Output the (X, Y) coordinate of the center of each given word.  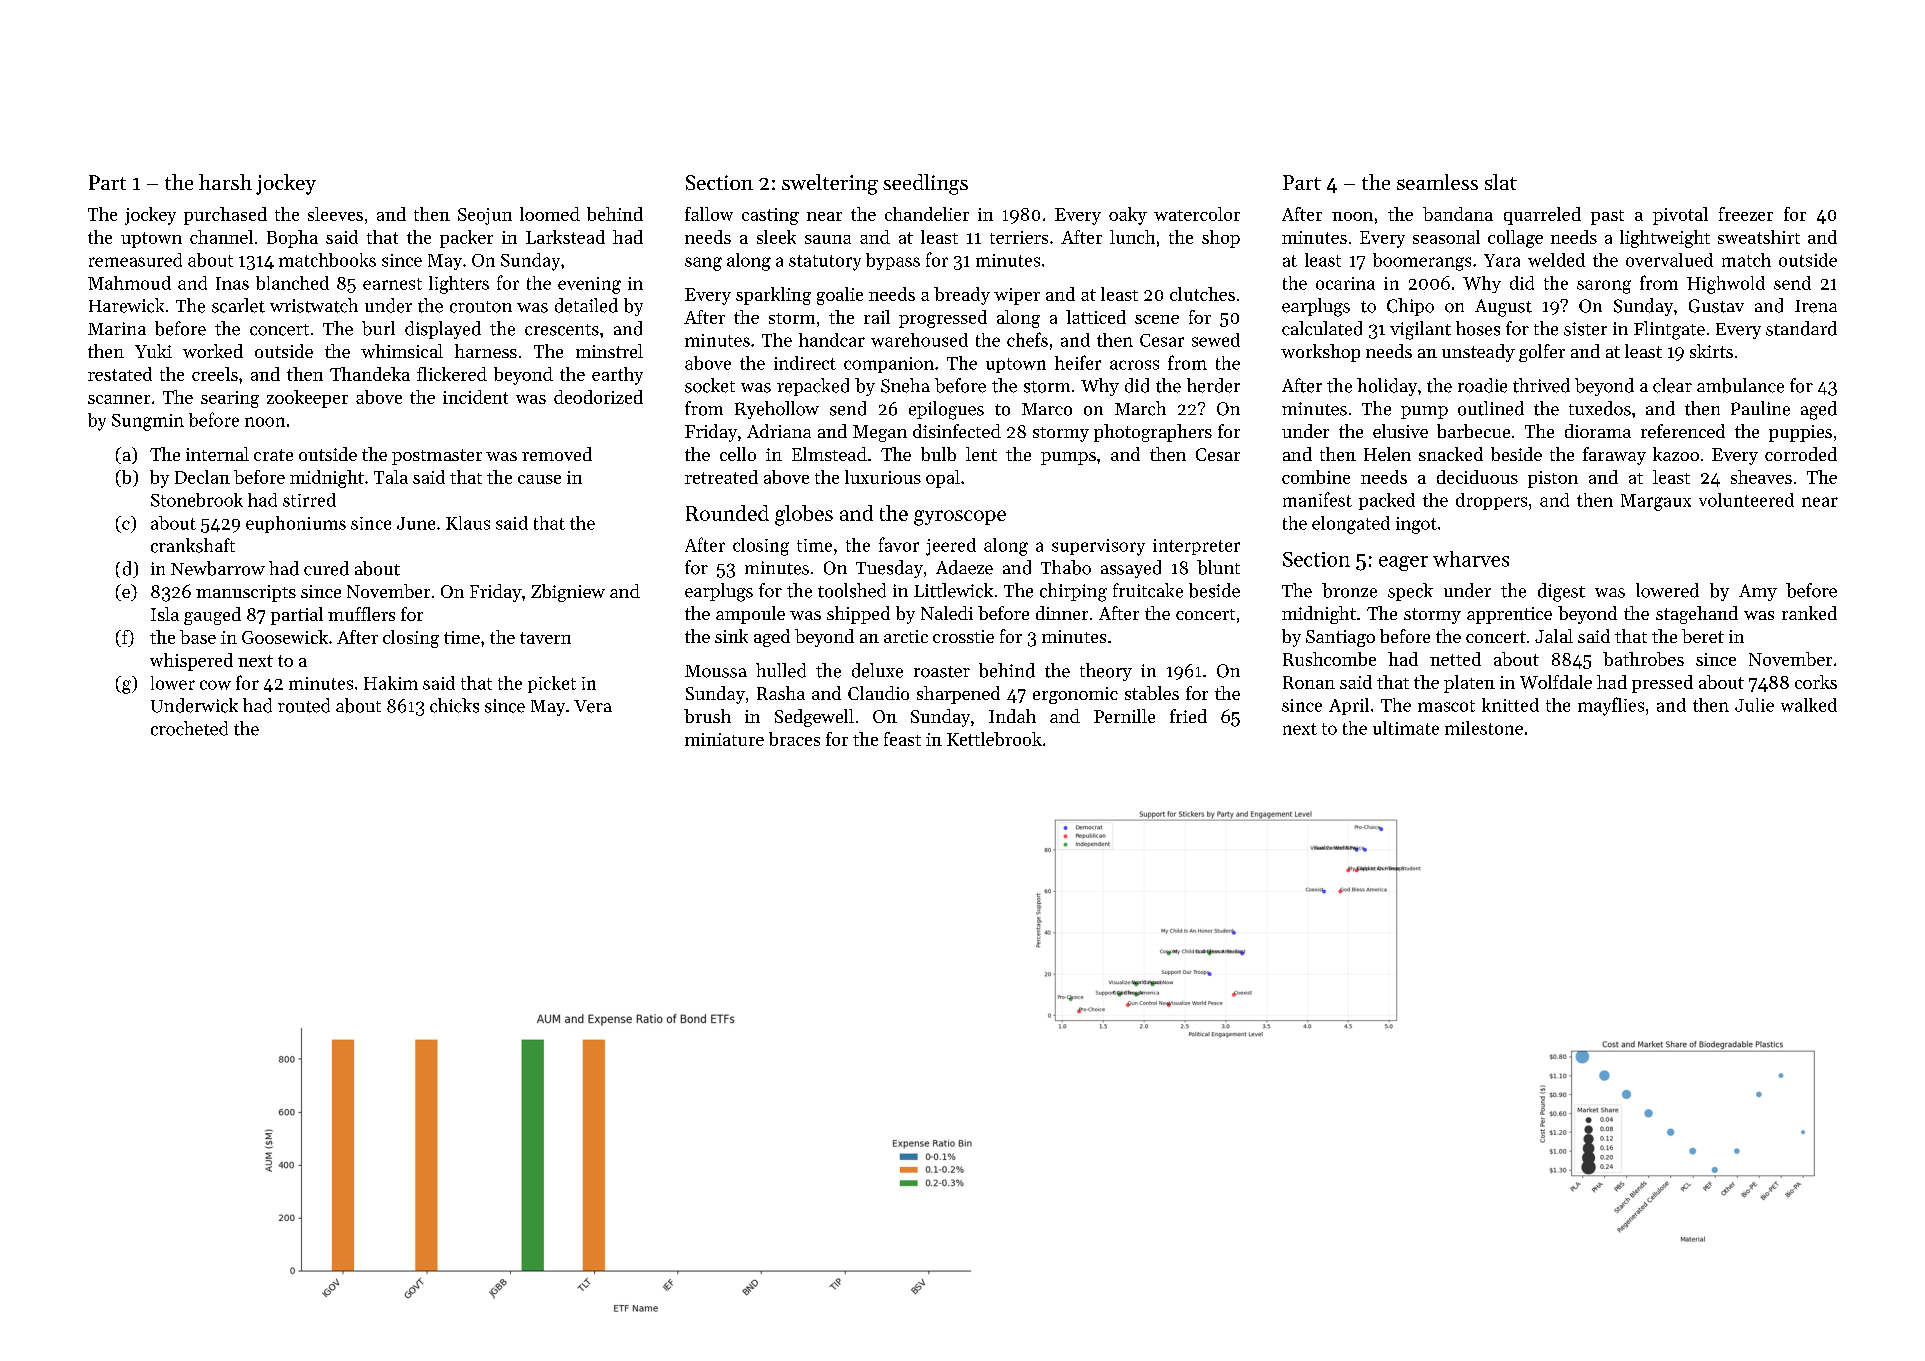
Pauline (1760, 408)
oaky (1128, 216)
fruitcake (1148, 590)
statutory (825, 263)
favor (899, 544)
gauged (212, 616)
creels (215, 374)
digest (1561, 592)
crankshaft (193, 545)
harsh (225, 182)
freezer (1746, 214)
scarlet (238, 305)
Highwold (1726, 285)
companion (889, 365)
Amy (1758, 592)
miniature (724, 739)
